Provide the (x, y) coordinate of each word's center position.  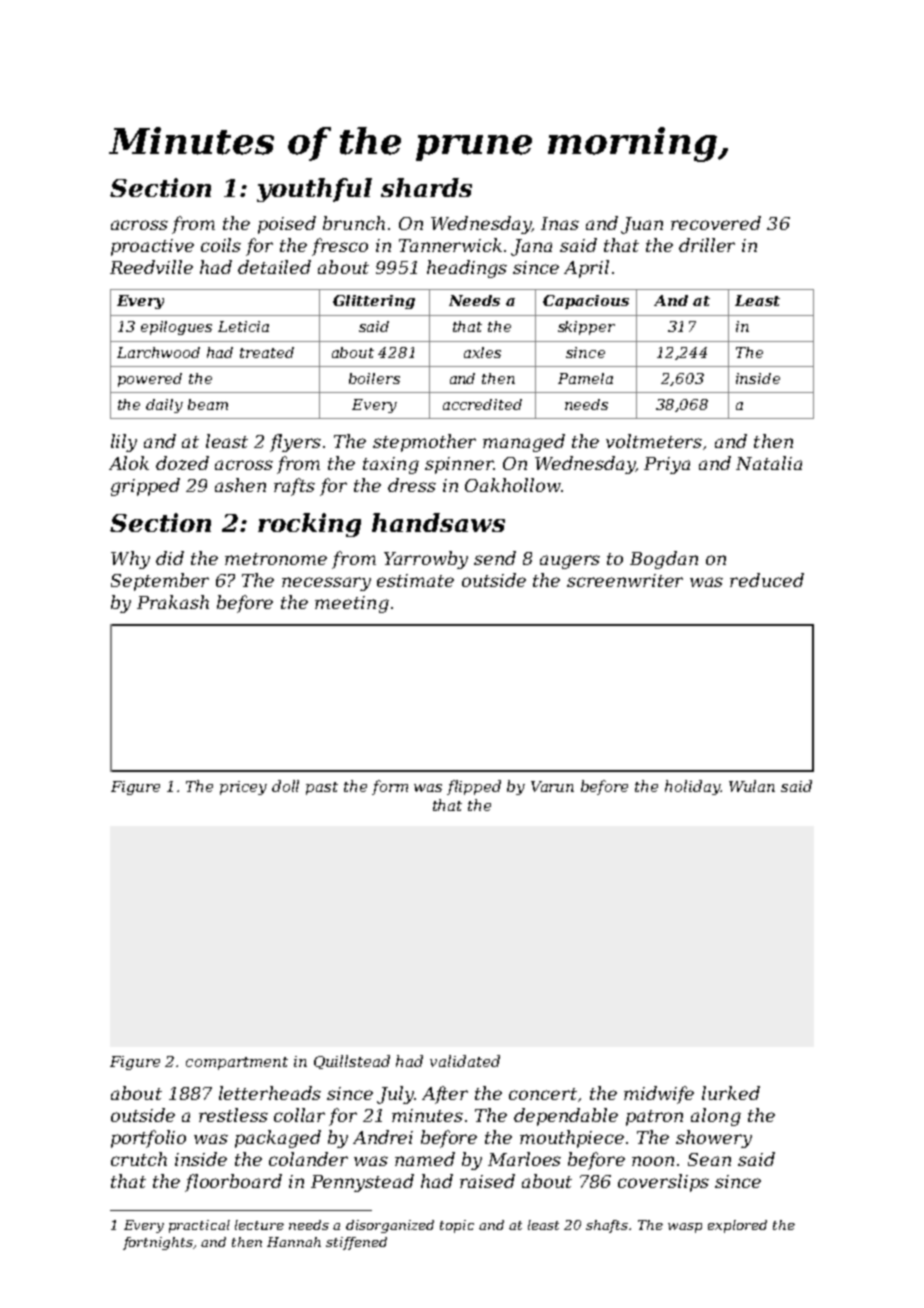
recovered (716, 223)
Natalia (769, 463)
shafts (607, 1226)
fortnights (158, 1243)
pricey (243, 788)
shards (426, 187)
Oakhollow (513, 485)
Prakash (173, 602)
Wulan (752, 786)
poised (287, 225)
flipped (474, 787)
